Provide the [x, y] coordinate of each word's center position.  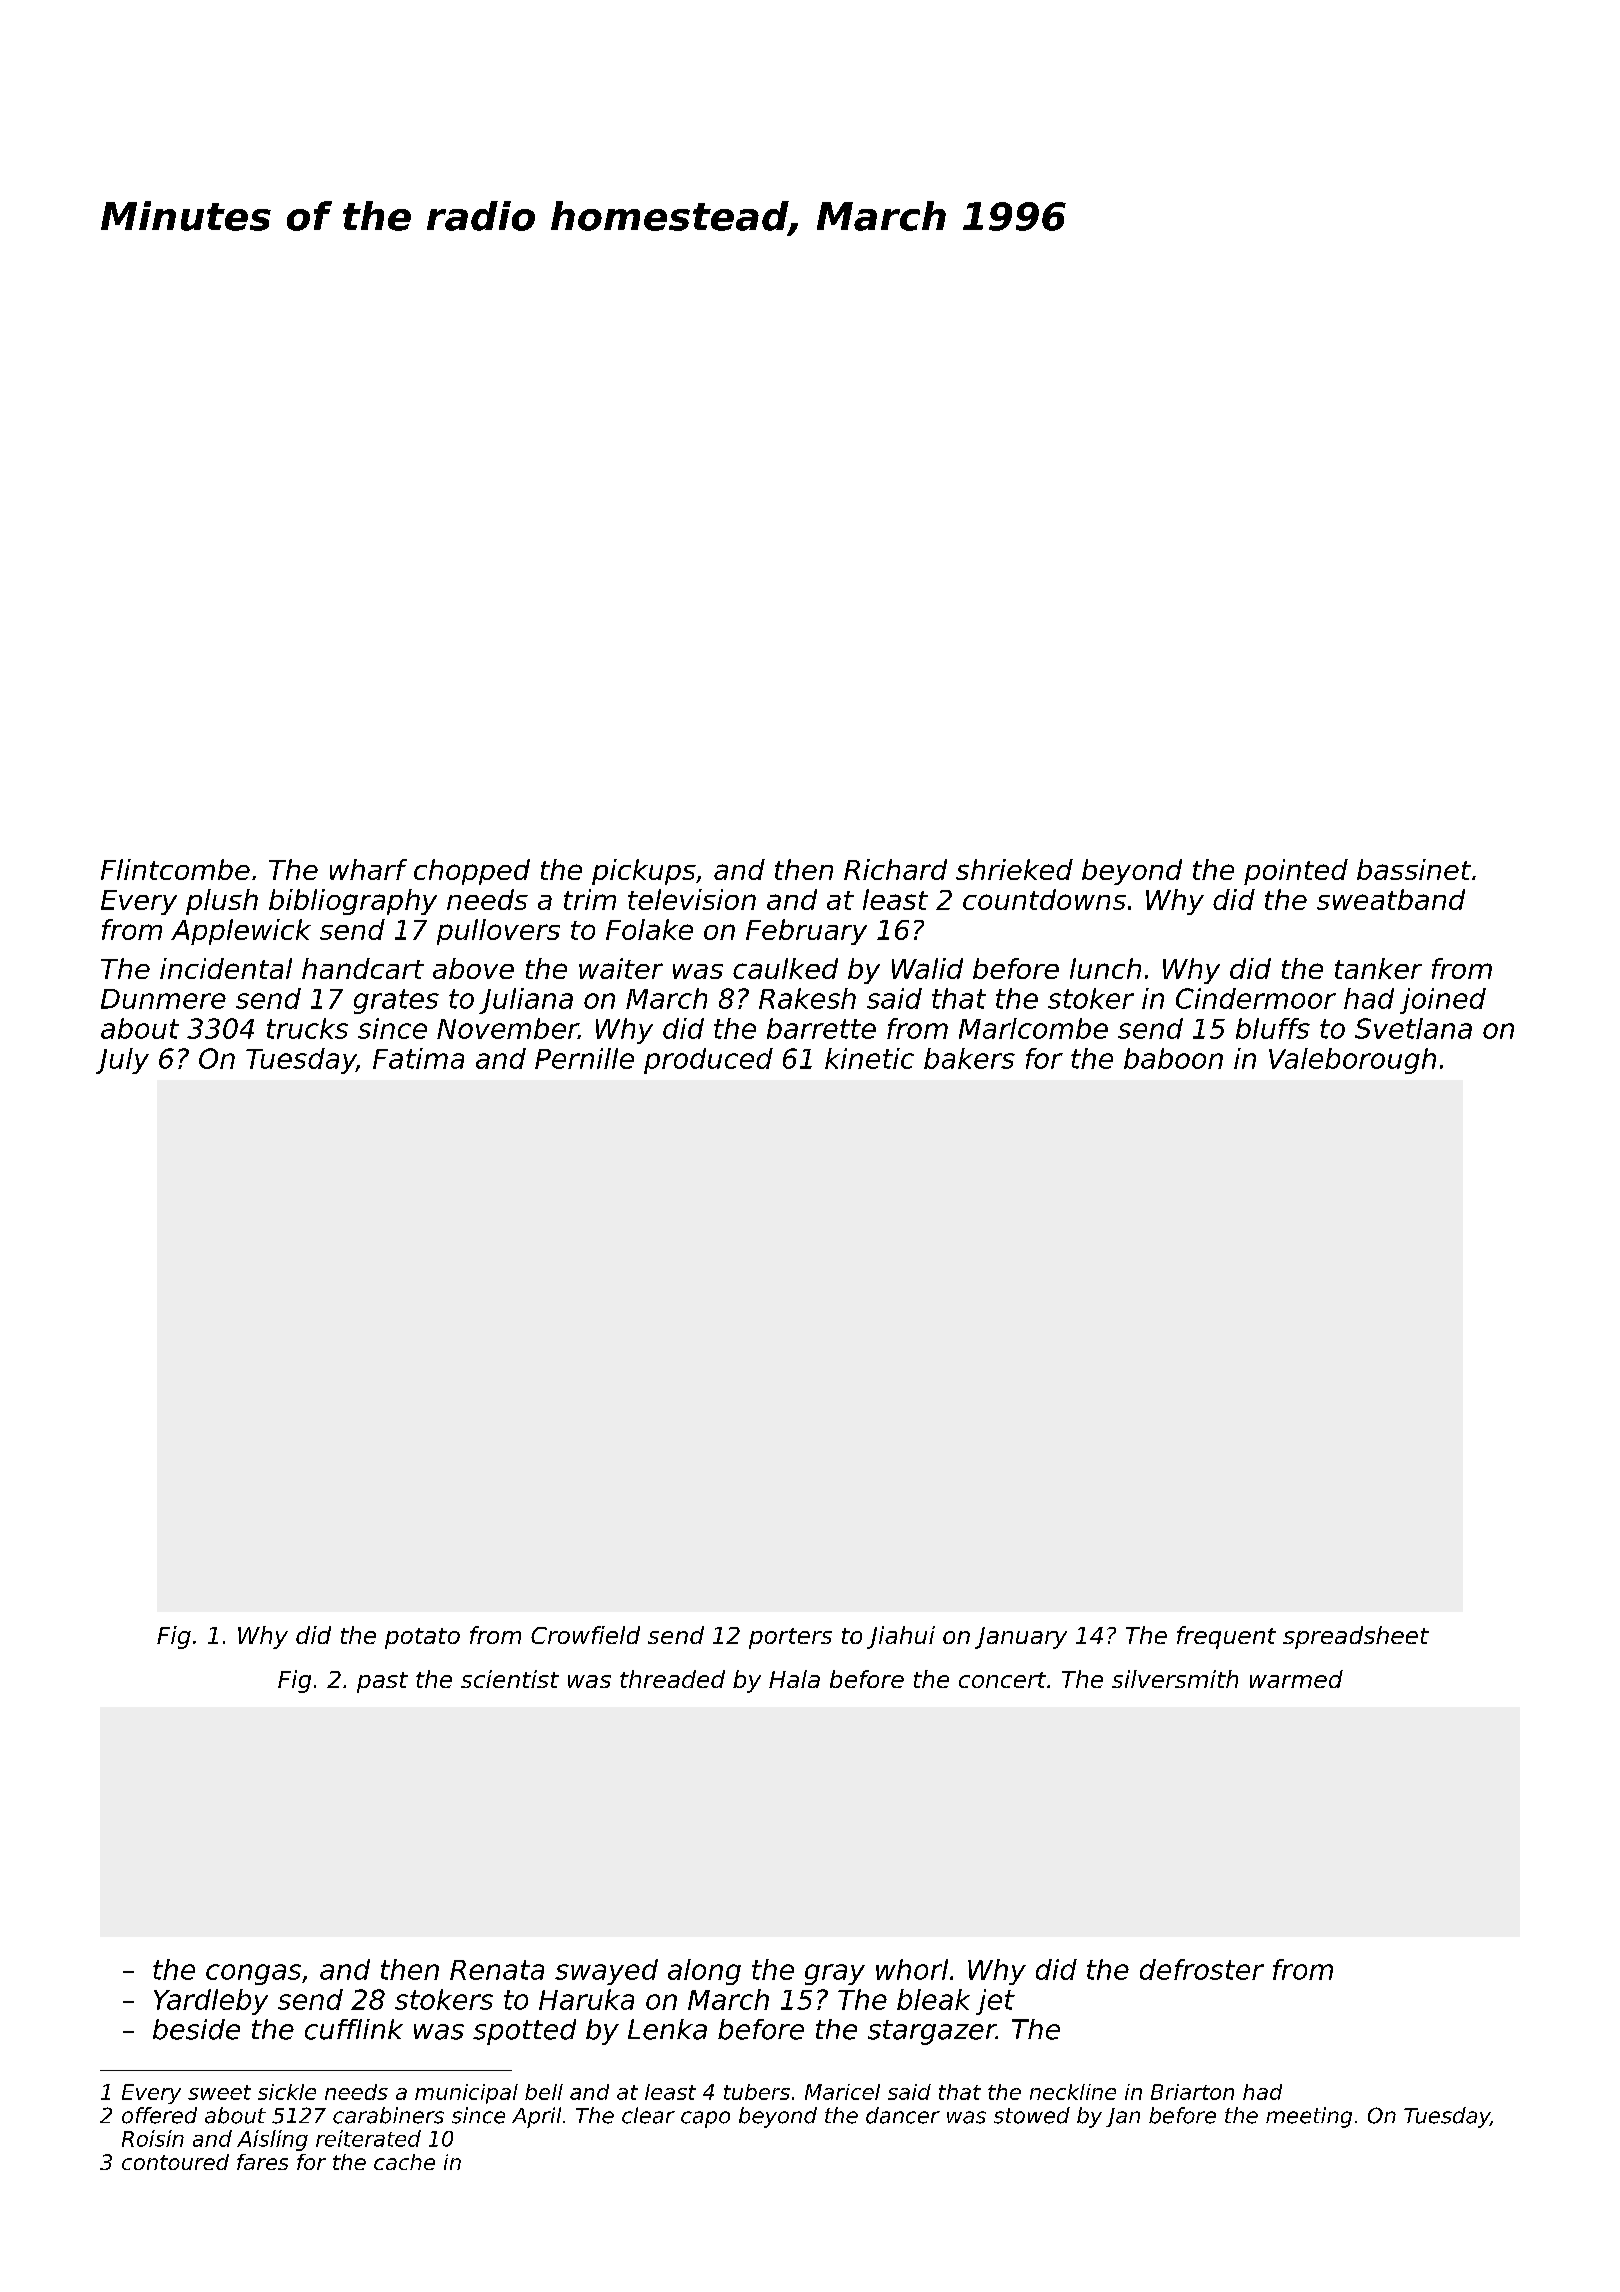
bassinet [1414, 869]
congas [253, 1974]
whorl [912, 1969]
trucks [307, 1028]
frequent [1226, 1637]
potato [422, 1638]
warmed [1296, 1679]
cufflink [354, 2029]
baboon [1173, 1058]
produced [708, 1061]
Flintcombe [175, 869]
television [692, 899]
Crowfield [585, 1635]
